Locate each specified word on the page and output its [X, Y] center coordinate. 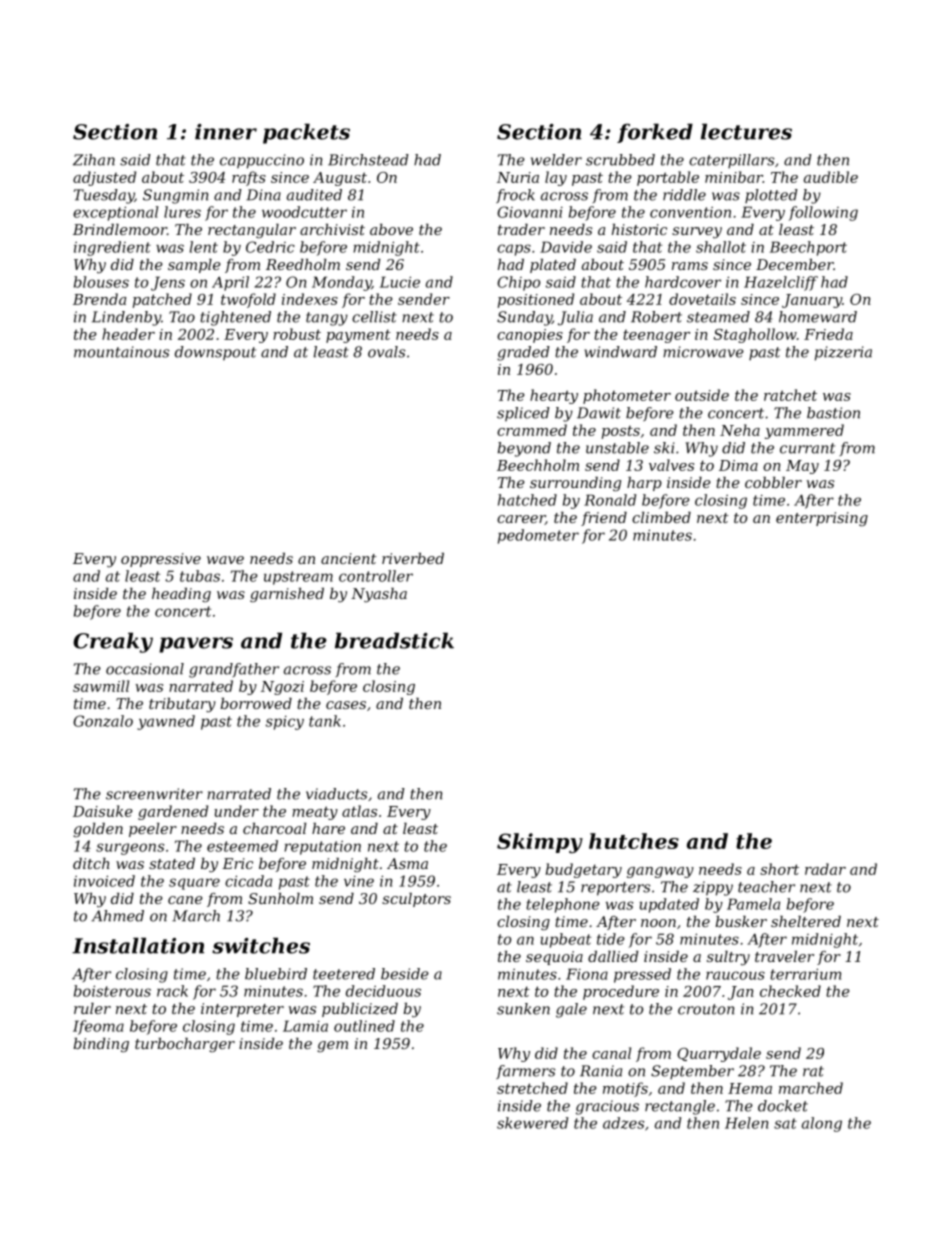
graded [523, 353]
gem [332, 1046]
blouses [101, 282]
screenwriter [154, 794]
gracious [607, 1107]
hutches [634, 841]
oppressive [161, 560]
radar [825, 869]
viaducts [336, 794]
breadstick [394, 640]
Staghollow [755, 335]
